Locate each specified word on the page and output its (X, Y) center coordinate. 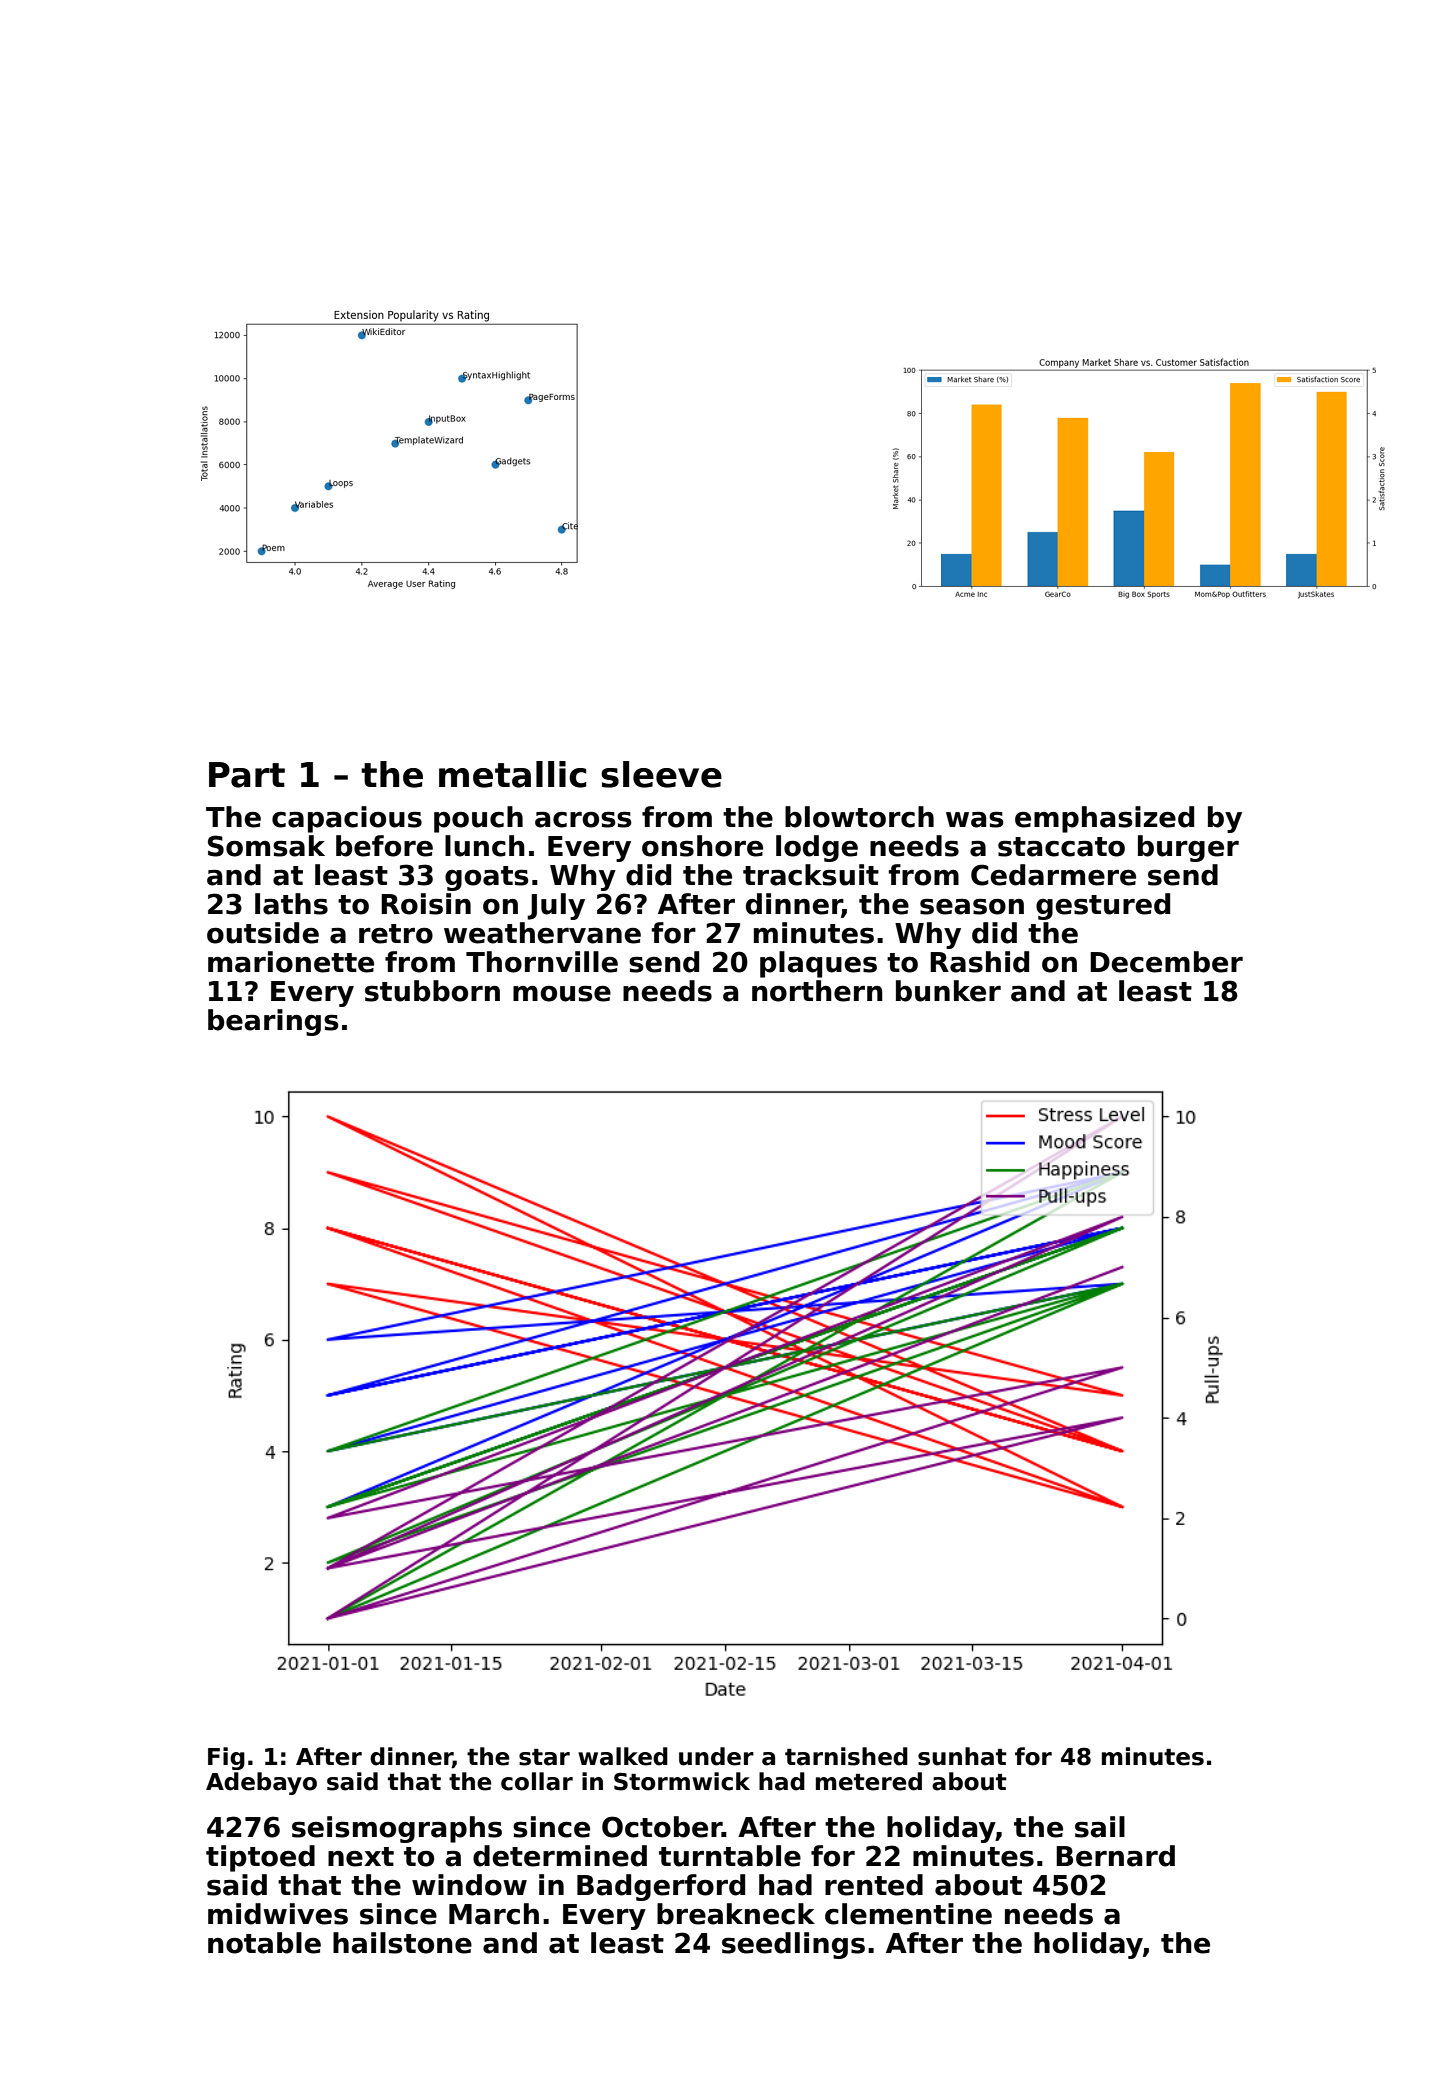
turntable (730, 1856)
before (384, 846)
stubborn (432, 991)
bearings (273, 1022)
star (544, 1757)
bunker (948, 991)
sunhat (962, 1756)
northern (817, 991)
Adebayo (261, 1783)
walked (623, 1756)
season (972, 907)
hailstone (402, 1943)
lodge (817, 848)
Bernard (1115, 1856)
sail (1100, 1827)
